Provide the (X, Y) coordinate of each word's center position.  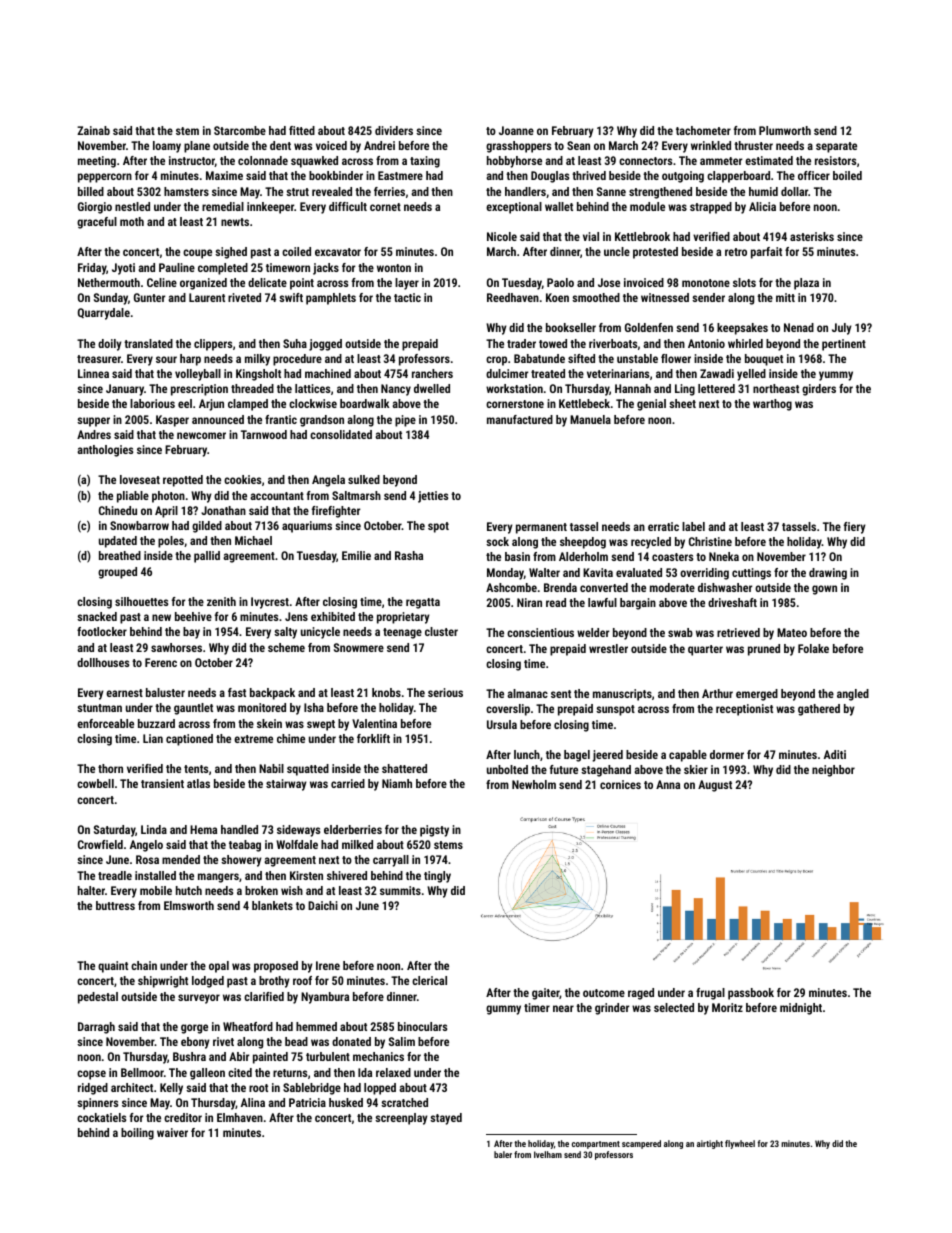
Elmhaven (240, 1117)
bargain (638, 604)
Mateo (792, 632)
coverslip (508, 710)
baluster (165, 692)
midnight (801, 1009)
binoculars (422, 1026)
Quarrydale (104, 314)
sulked (364, 479)
